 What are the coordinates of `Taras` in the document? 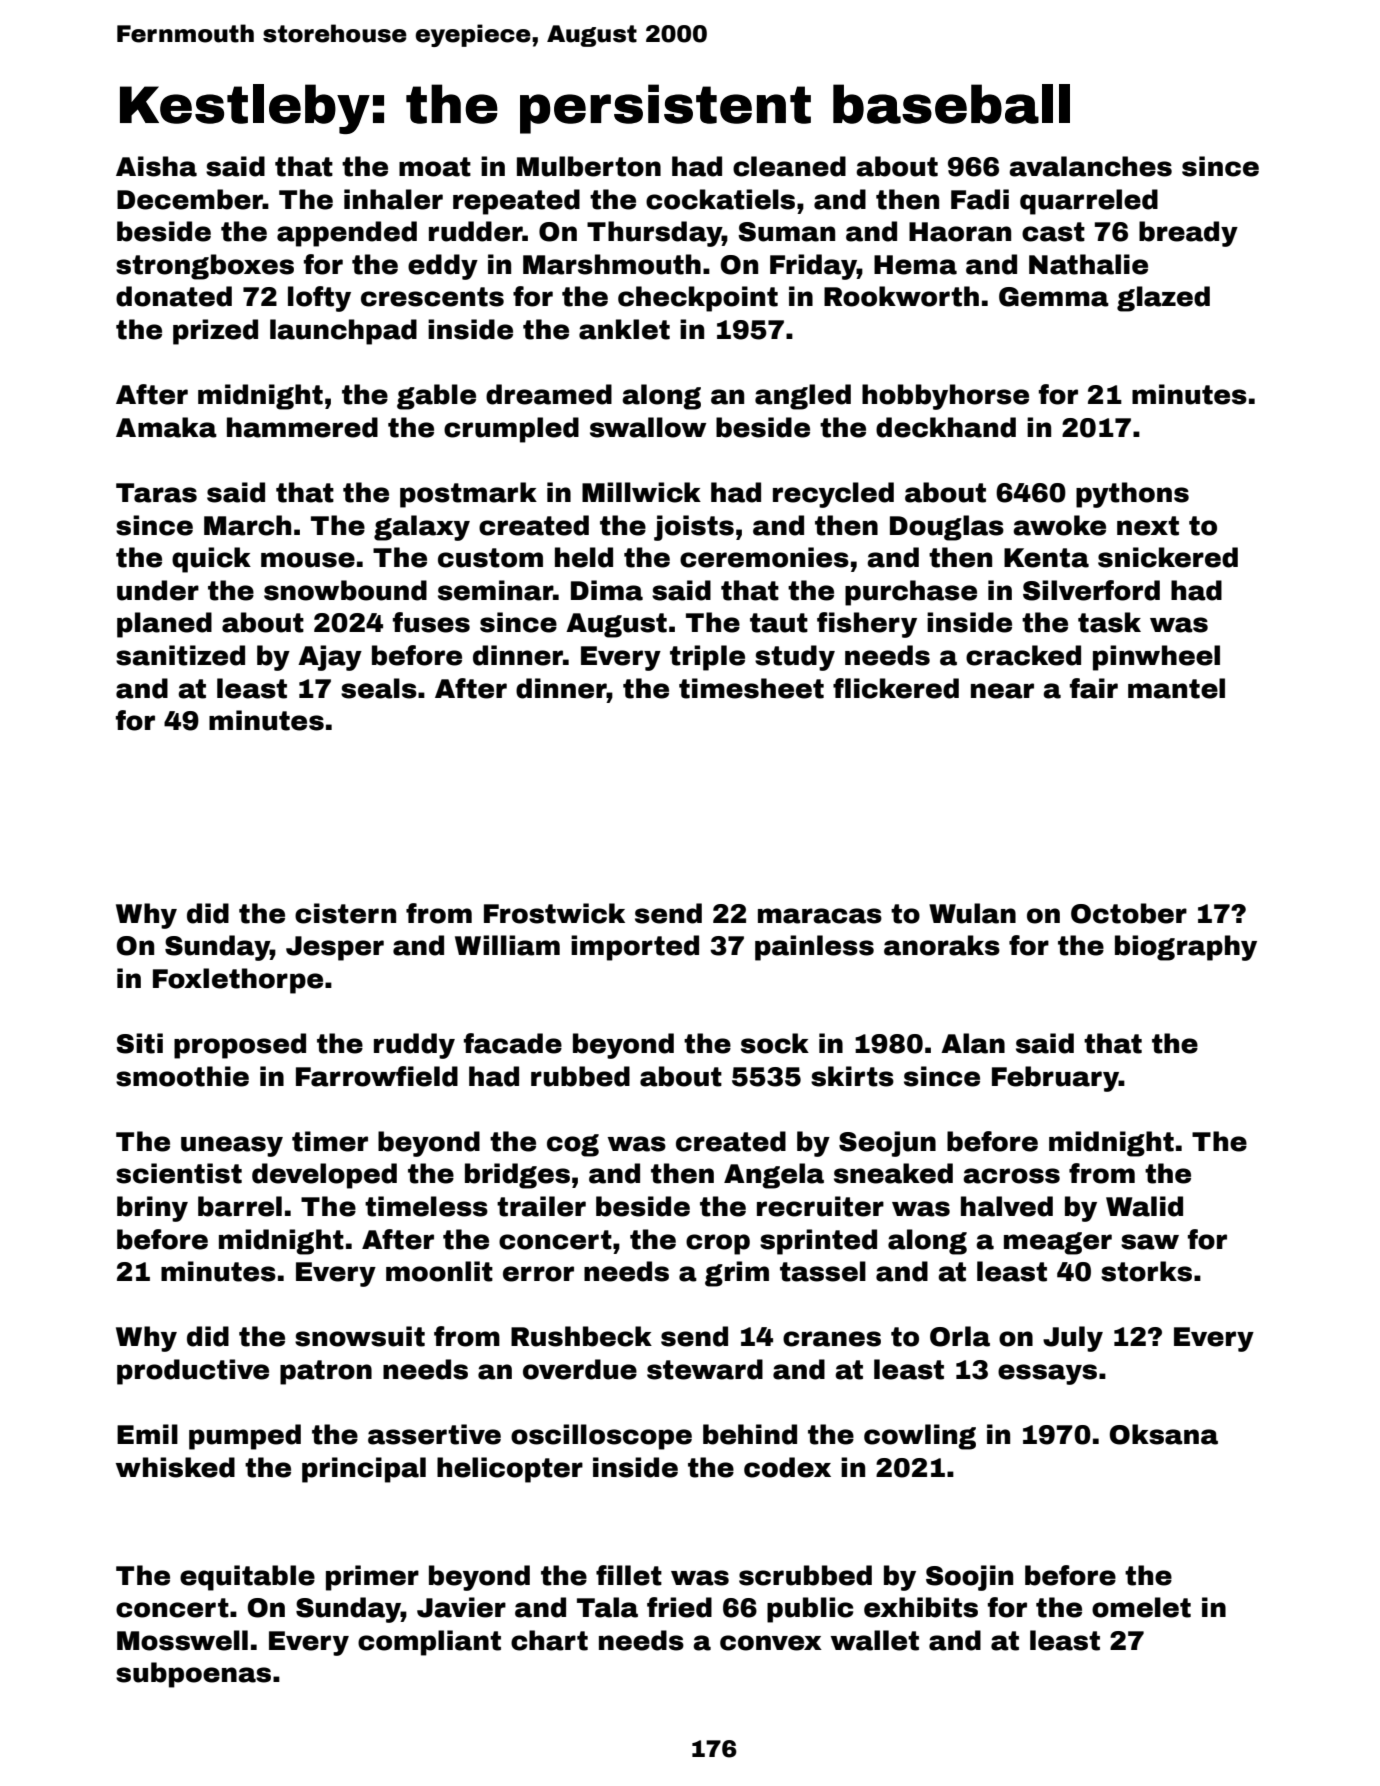 It's located at (156, 493).
